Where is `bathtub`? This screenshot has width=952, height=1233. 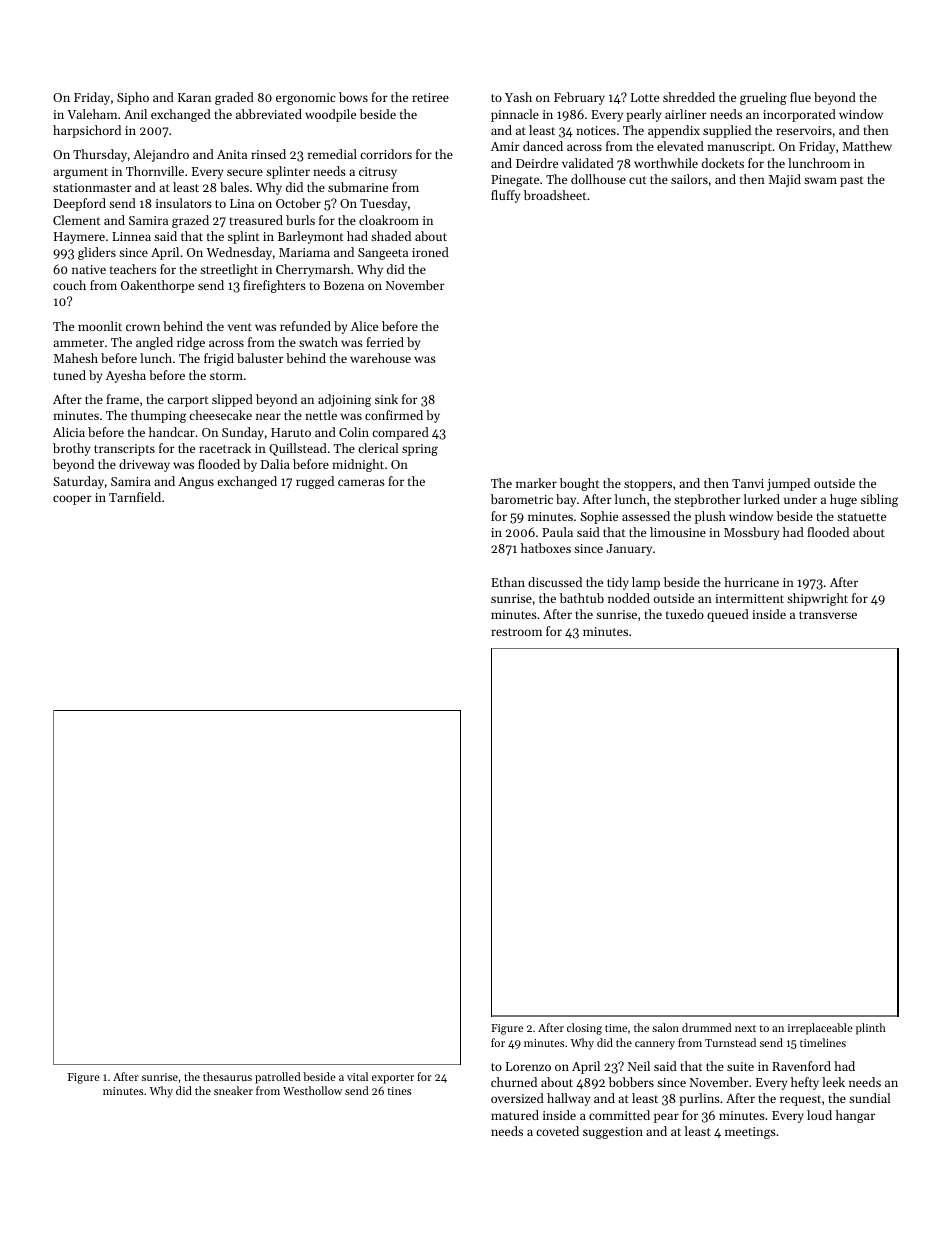 bathtub is located at coordinates (582, 598).
